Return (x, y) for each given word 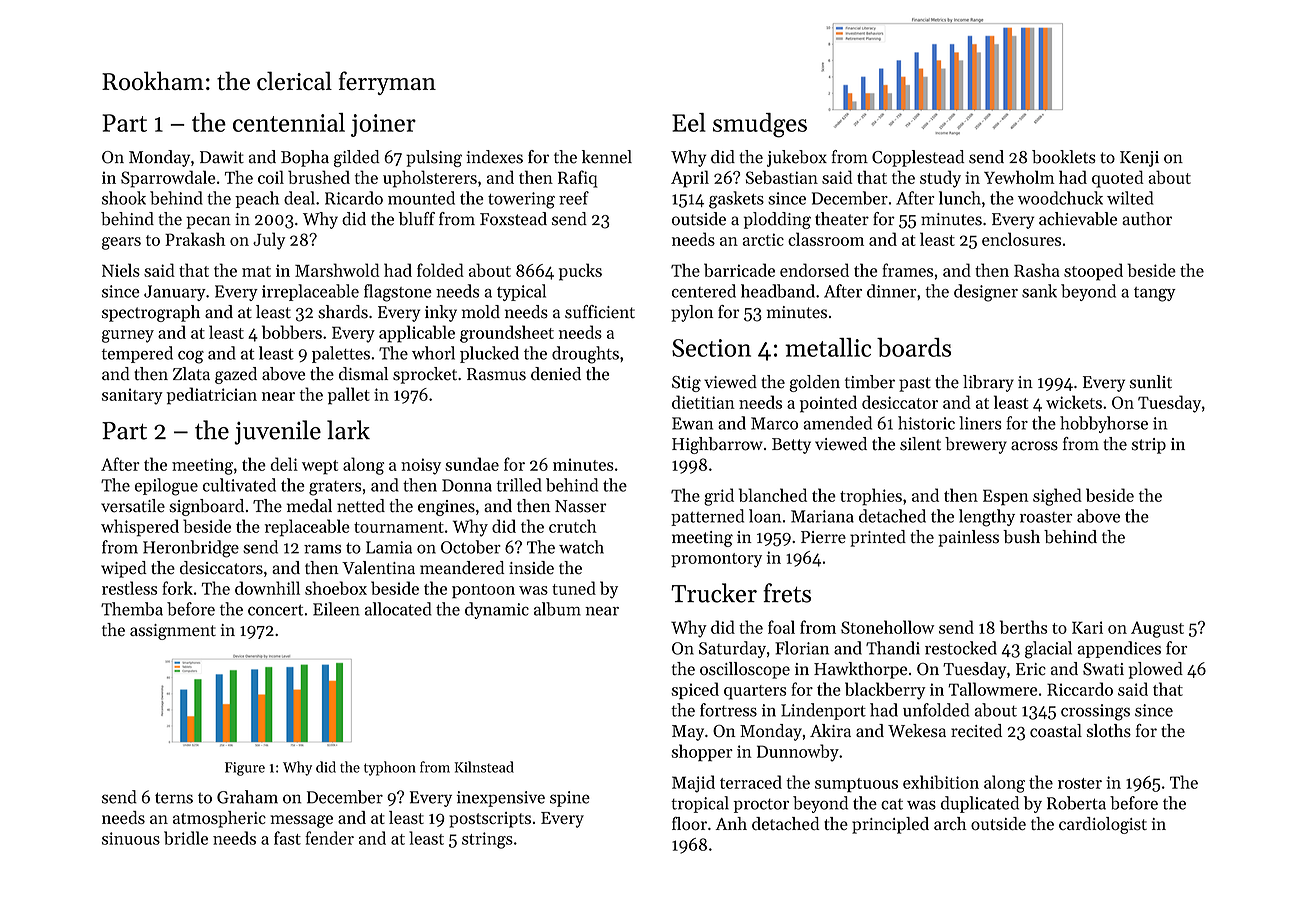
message (302, 821)
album (557, 609)
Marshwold (337, 270)
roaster (1046, 517)
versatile (133, 506)
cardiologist (1103, 825)
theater (842, 219)
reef (574, 198)
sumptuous (856, 785)
